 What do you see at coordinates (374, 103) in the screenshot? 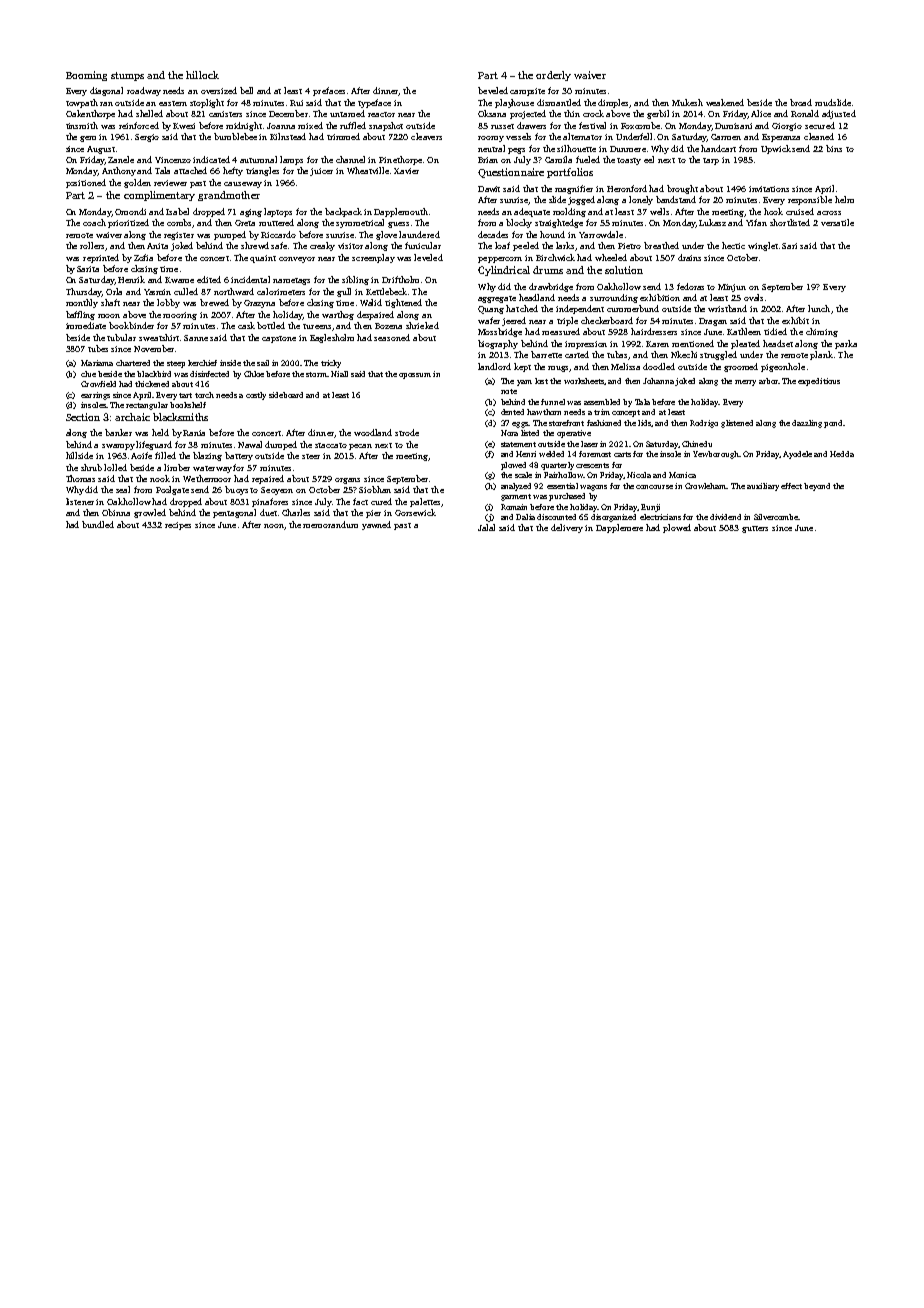
I see `typeface` at bounding box center [374, 103].
